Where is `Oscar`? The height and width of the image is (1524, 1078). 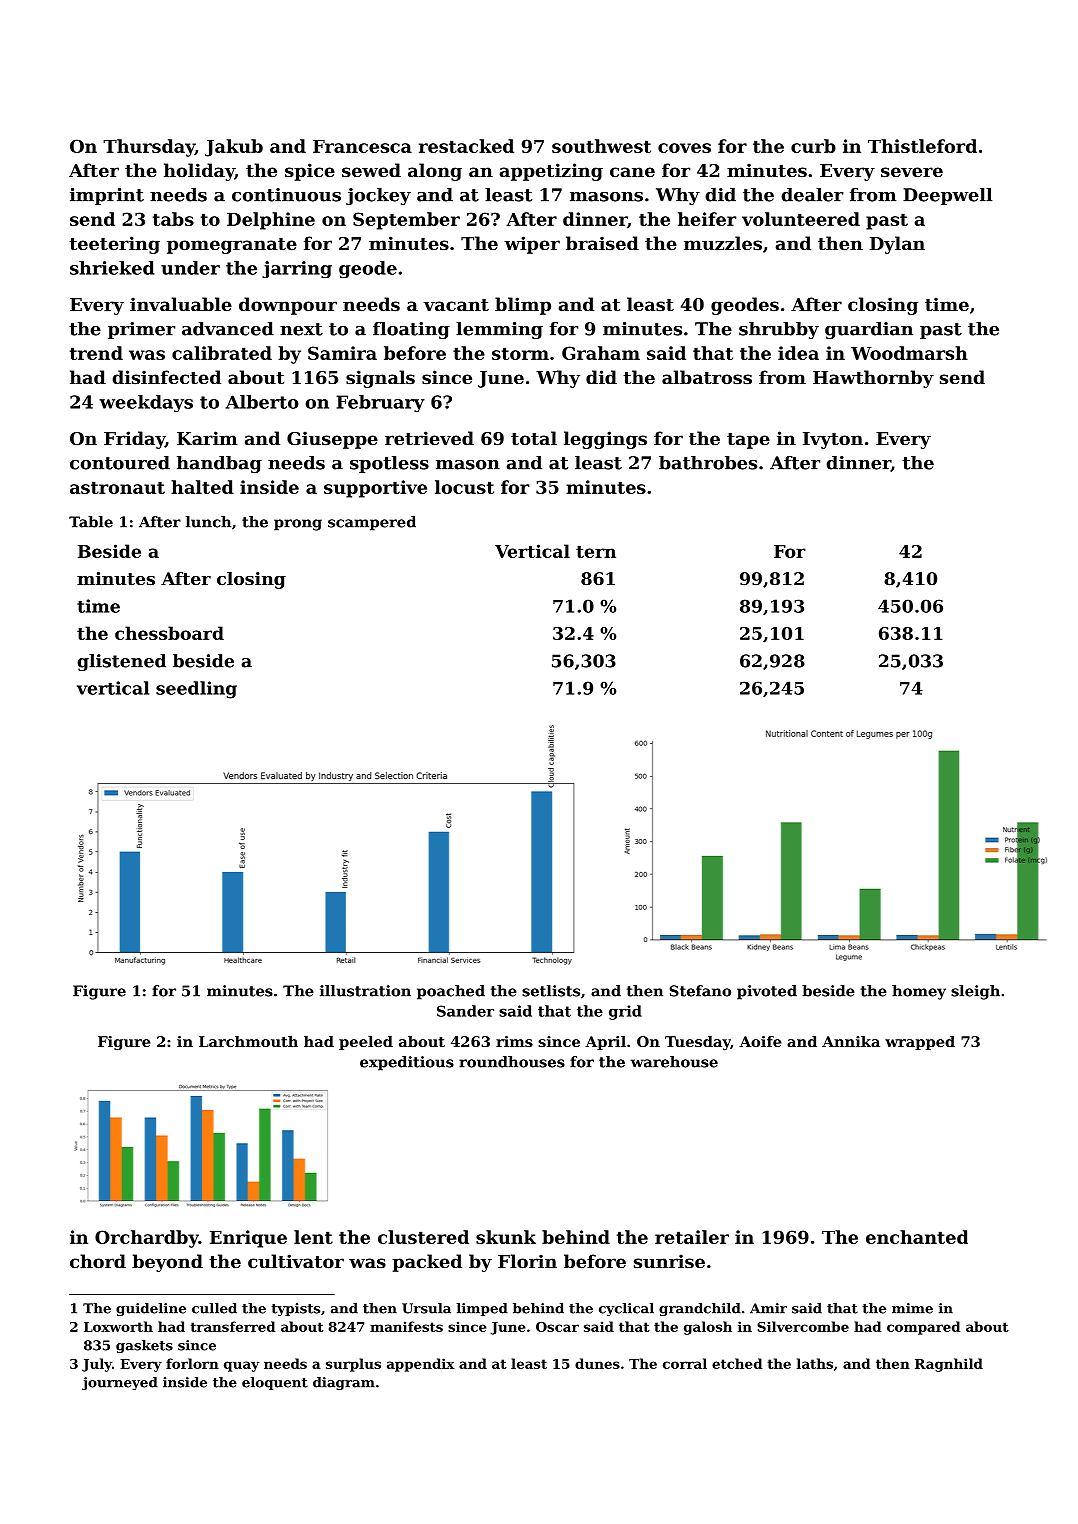
Oscar is located at coordinates (557, 1327).
